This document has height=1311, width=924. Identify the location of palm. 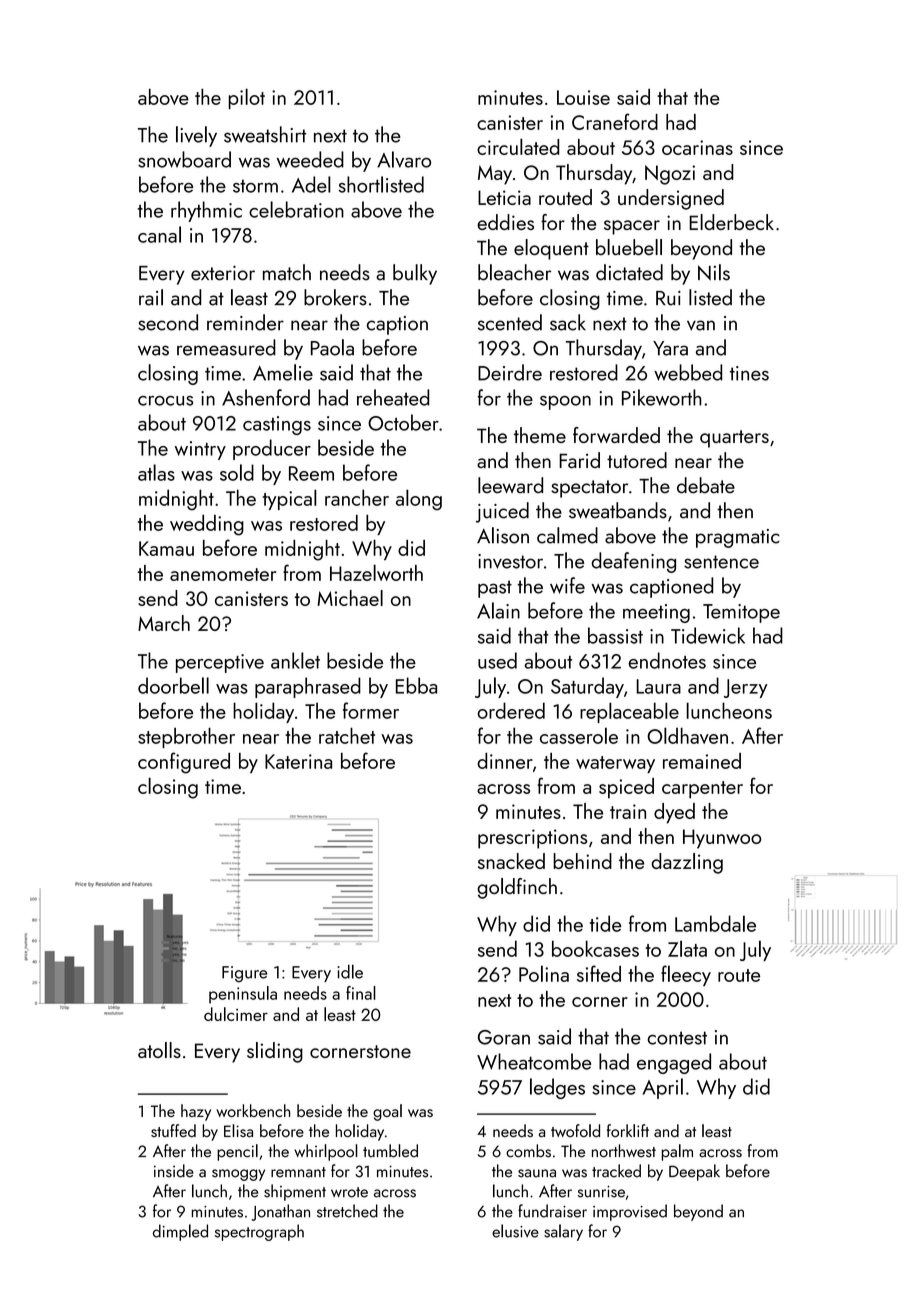
(677, 1152).
